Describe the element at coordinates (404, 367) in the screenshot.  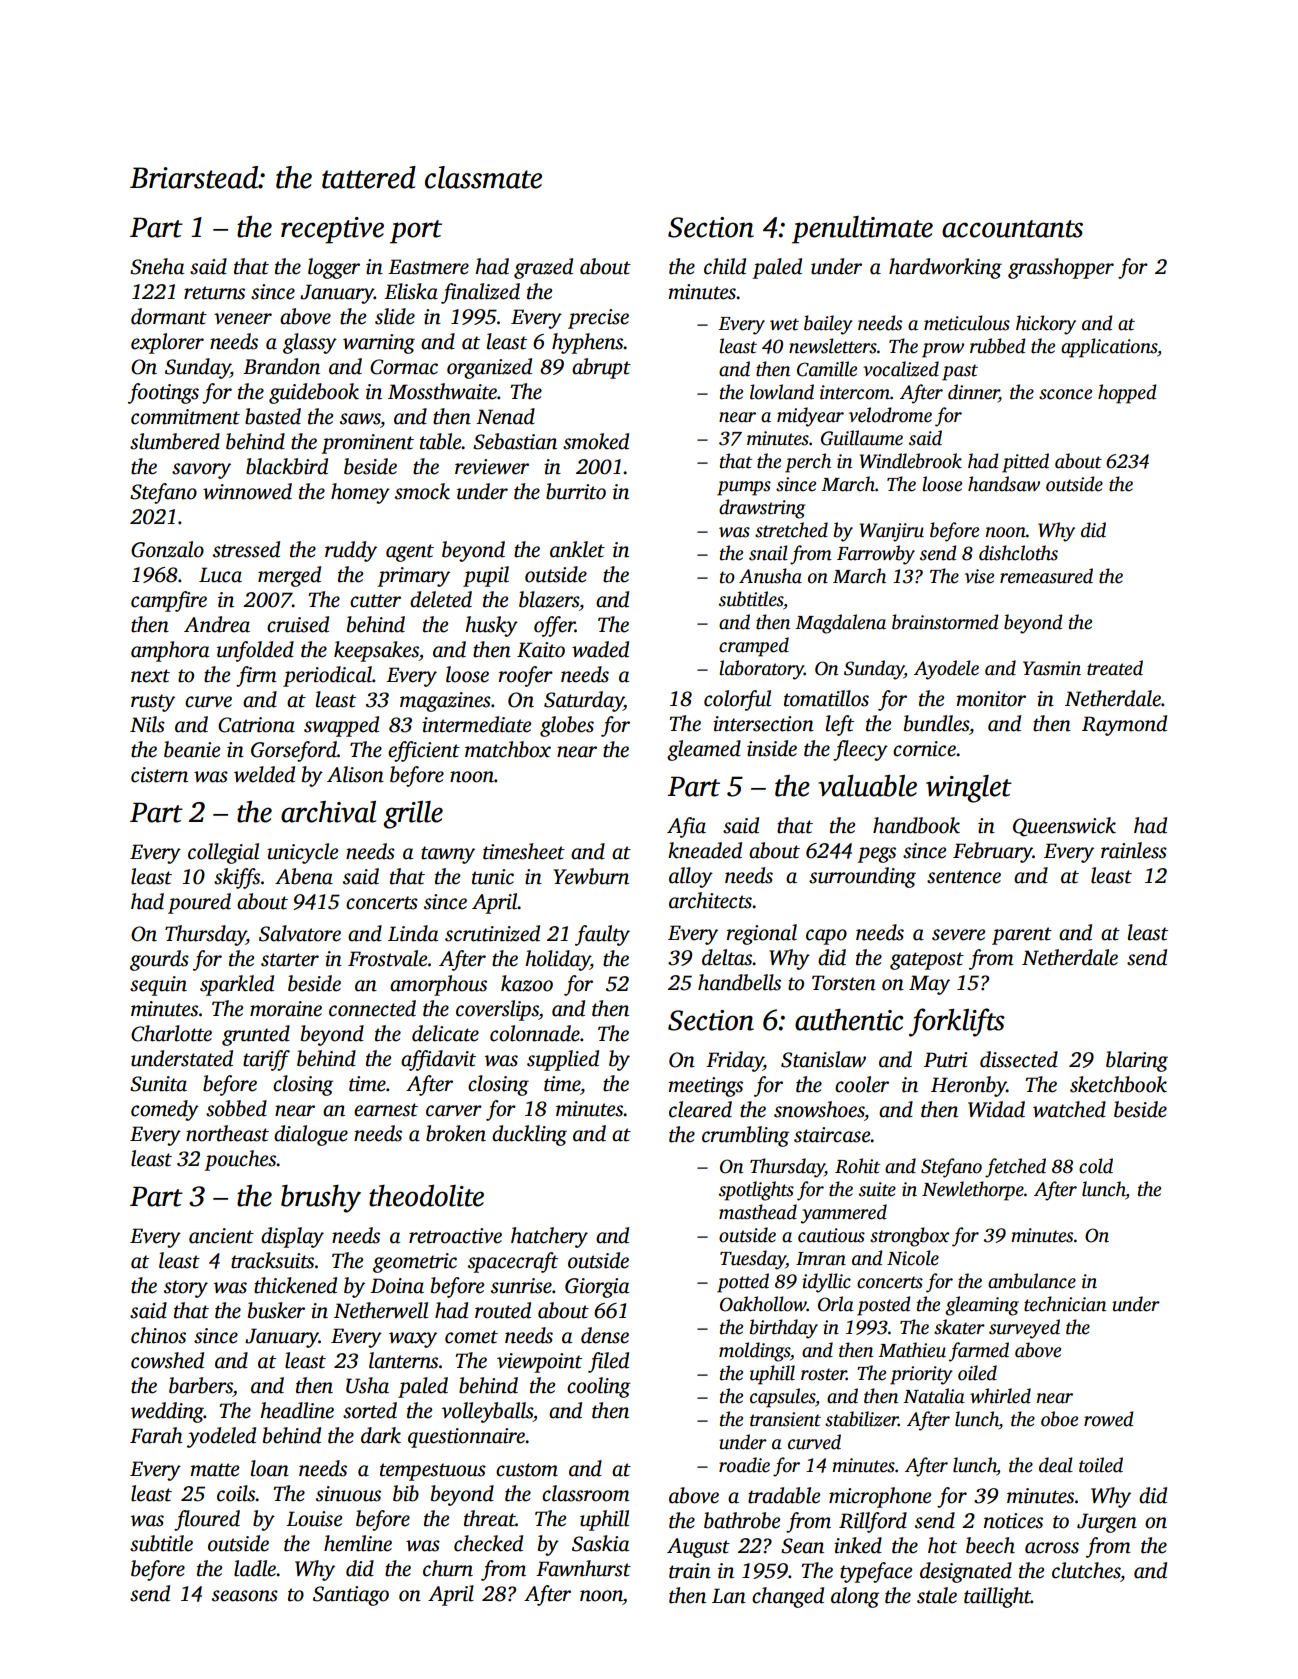
I see `Cormac` at that location.
